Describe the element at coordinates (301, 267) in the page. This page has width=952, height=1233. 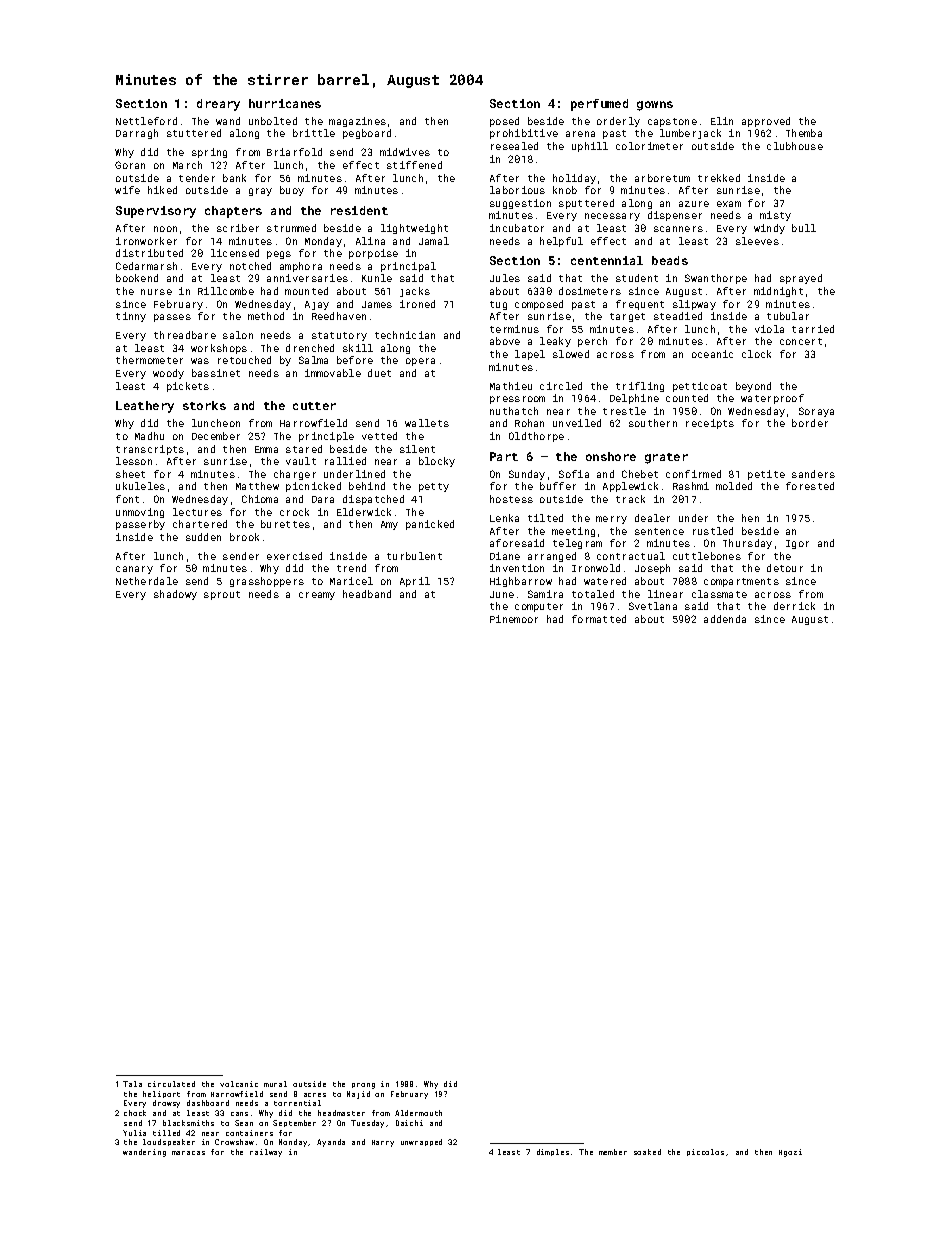
I see `amphora` at that location.
